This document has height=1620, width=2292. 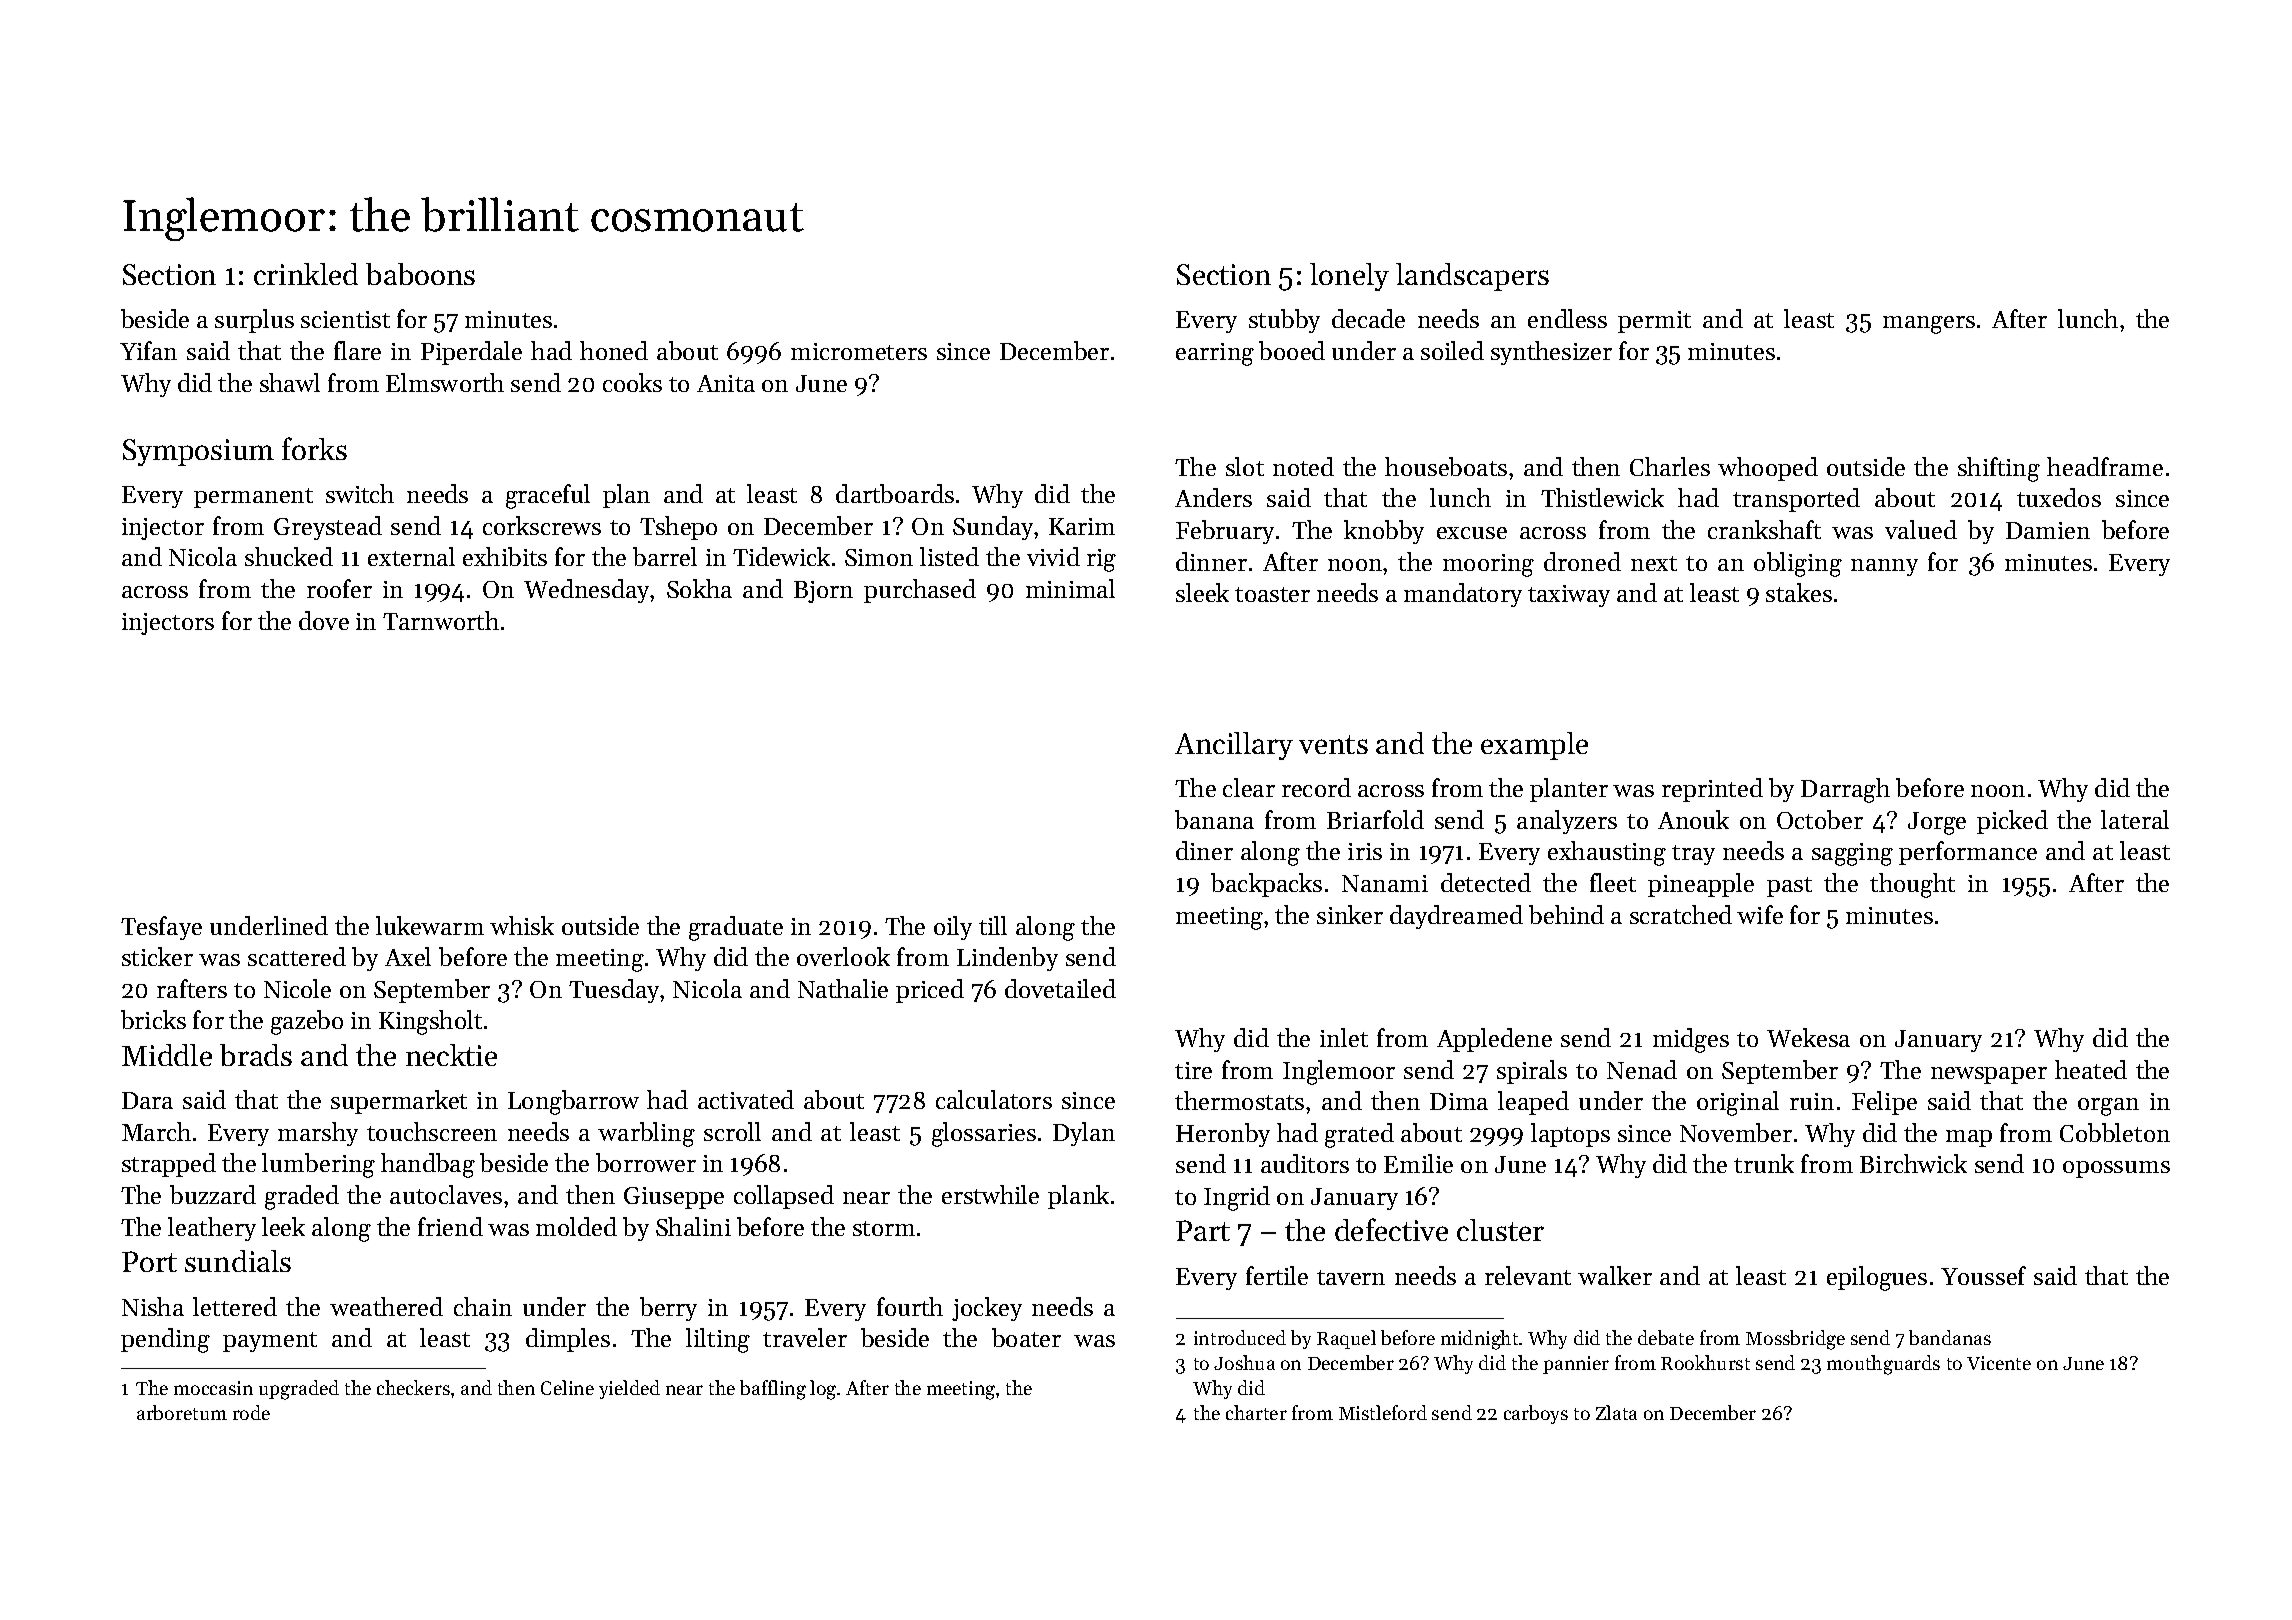 I want to click on Charles, so click(x=1670, y=466).
